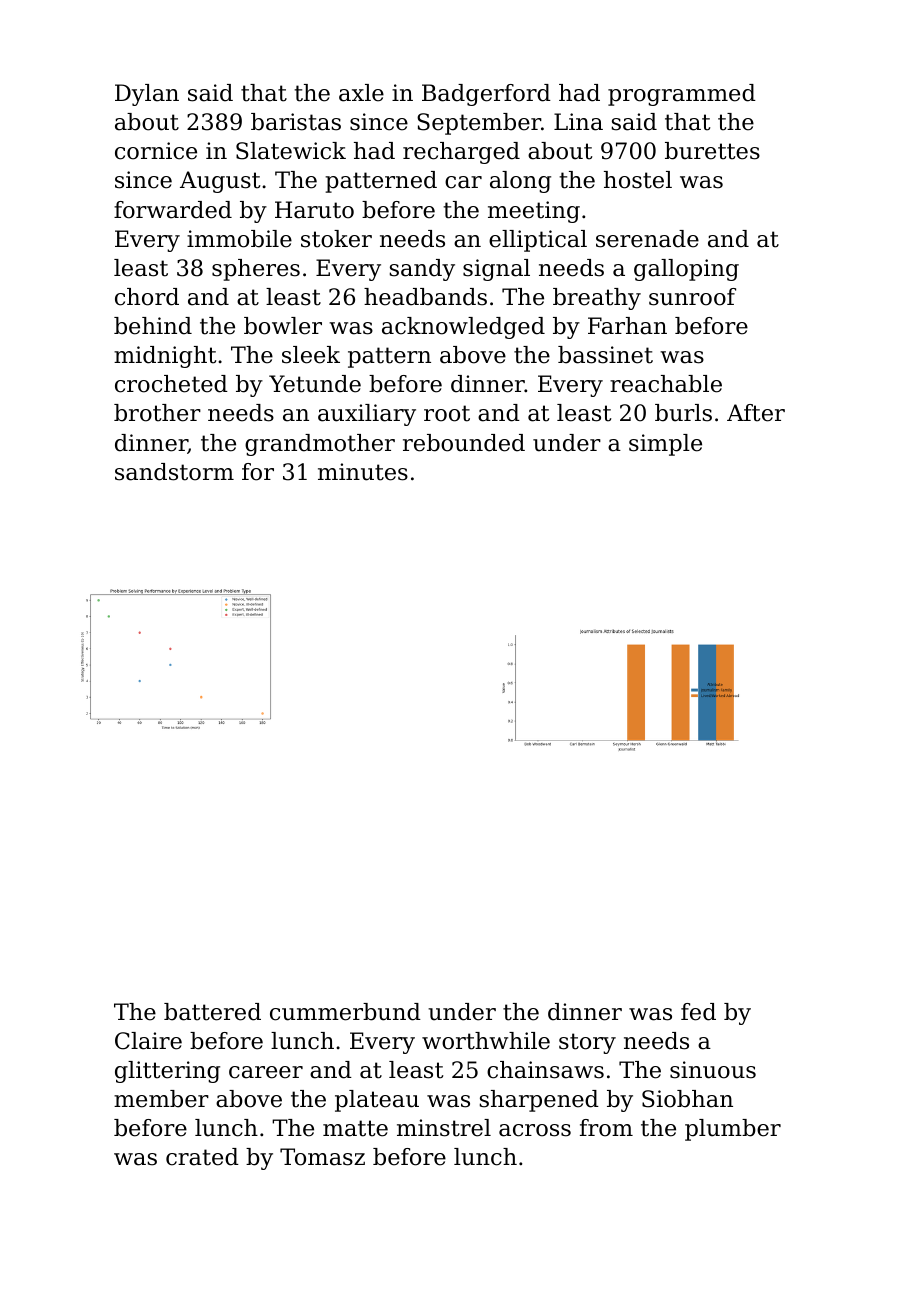 This image has height=1311, width=924. What do you see at coordinates (291, 151) in the image?
I see `Slatewick` at bounding box center [291, 151].
